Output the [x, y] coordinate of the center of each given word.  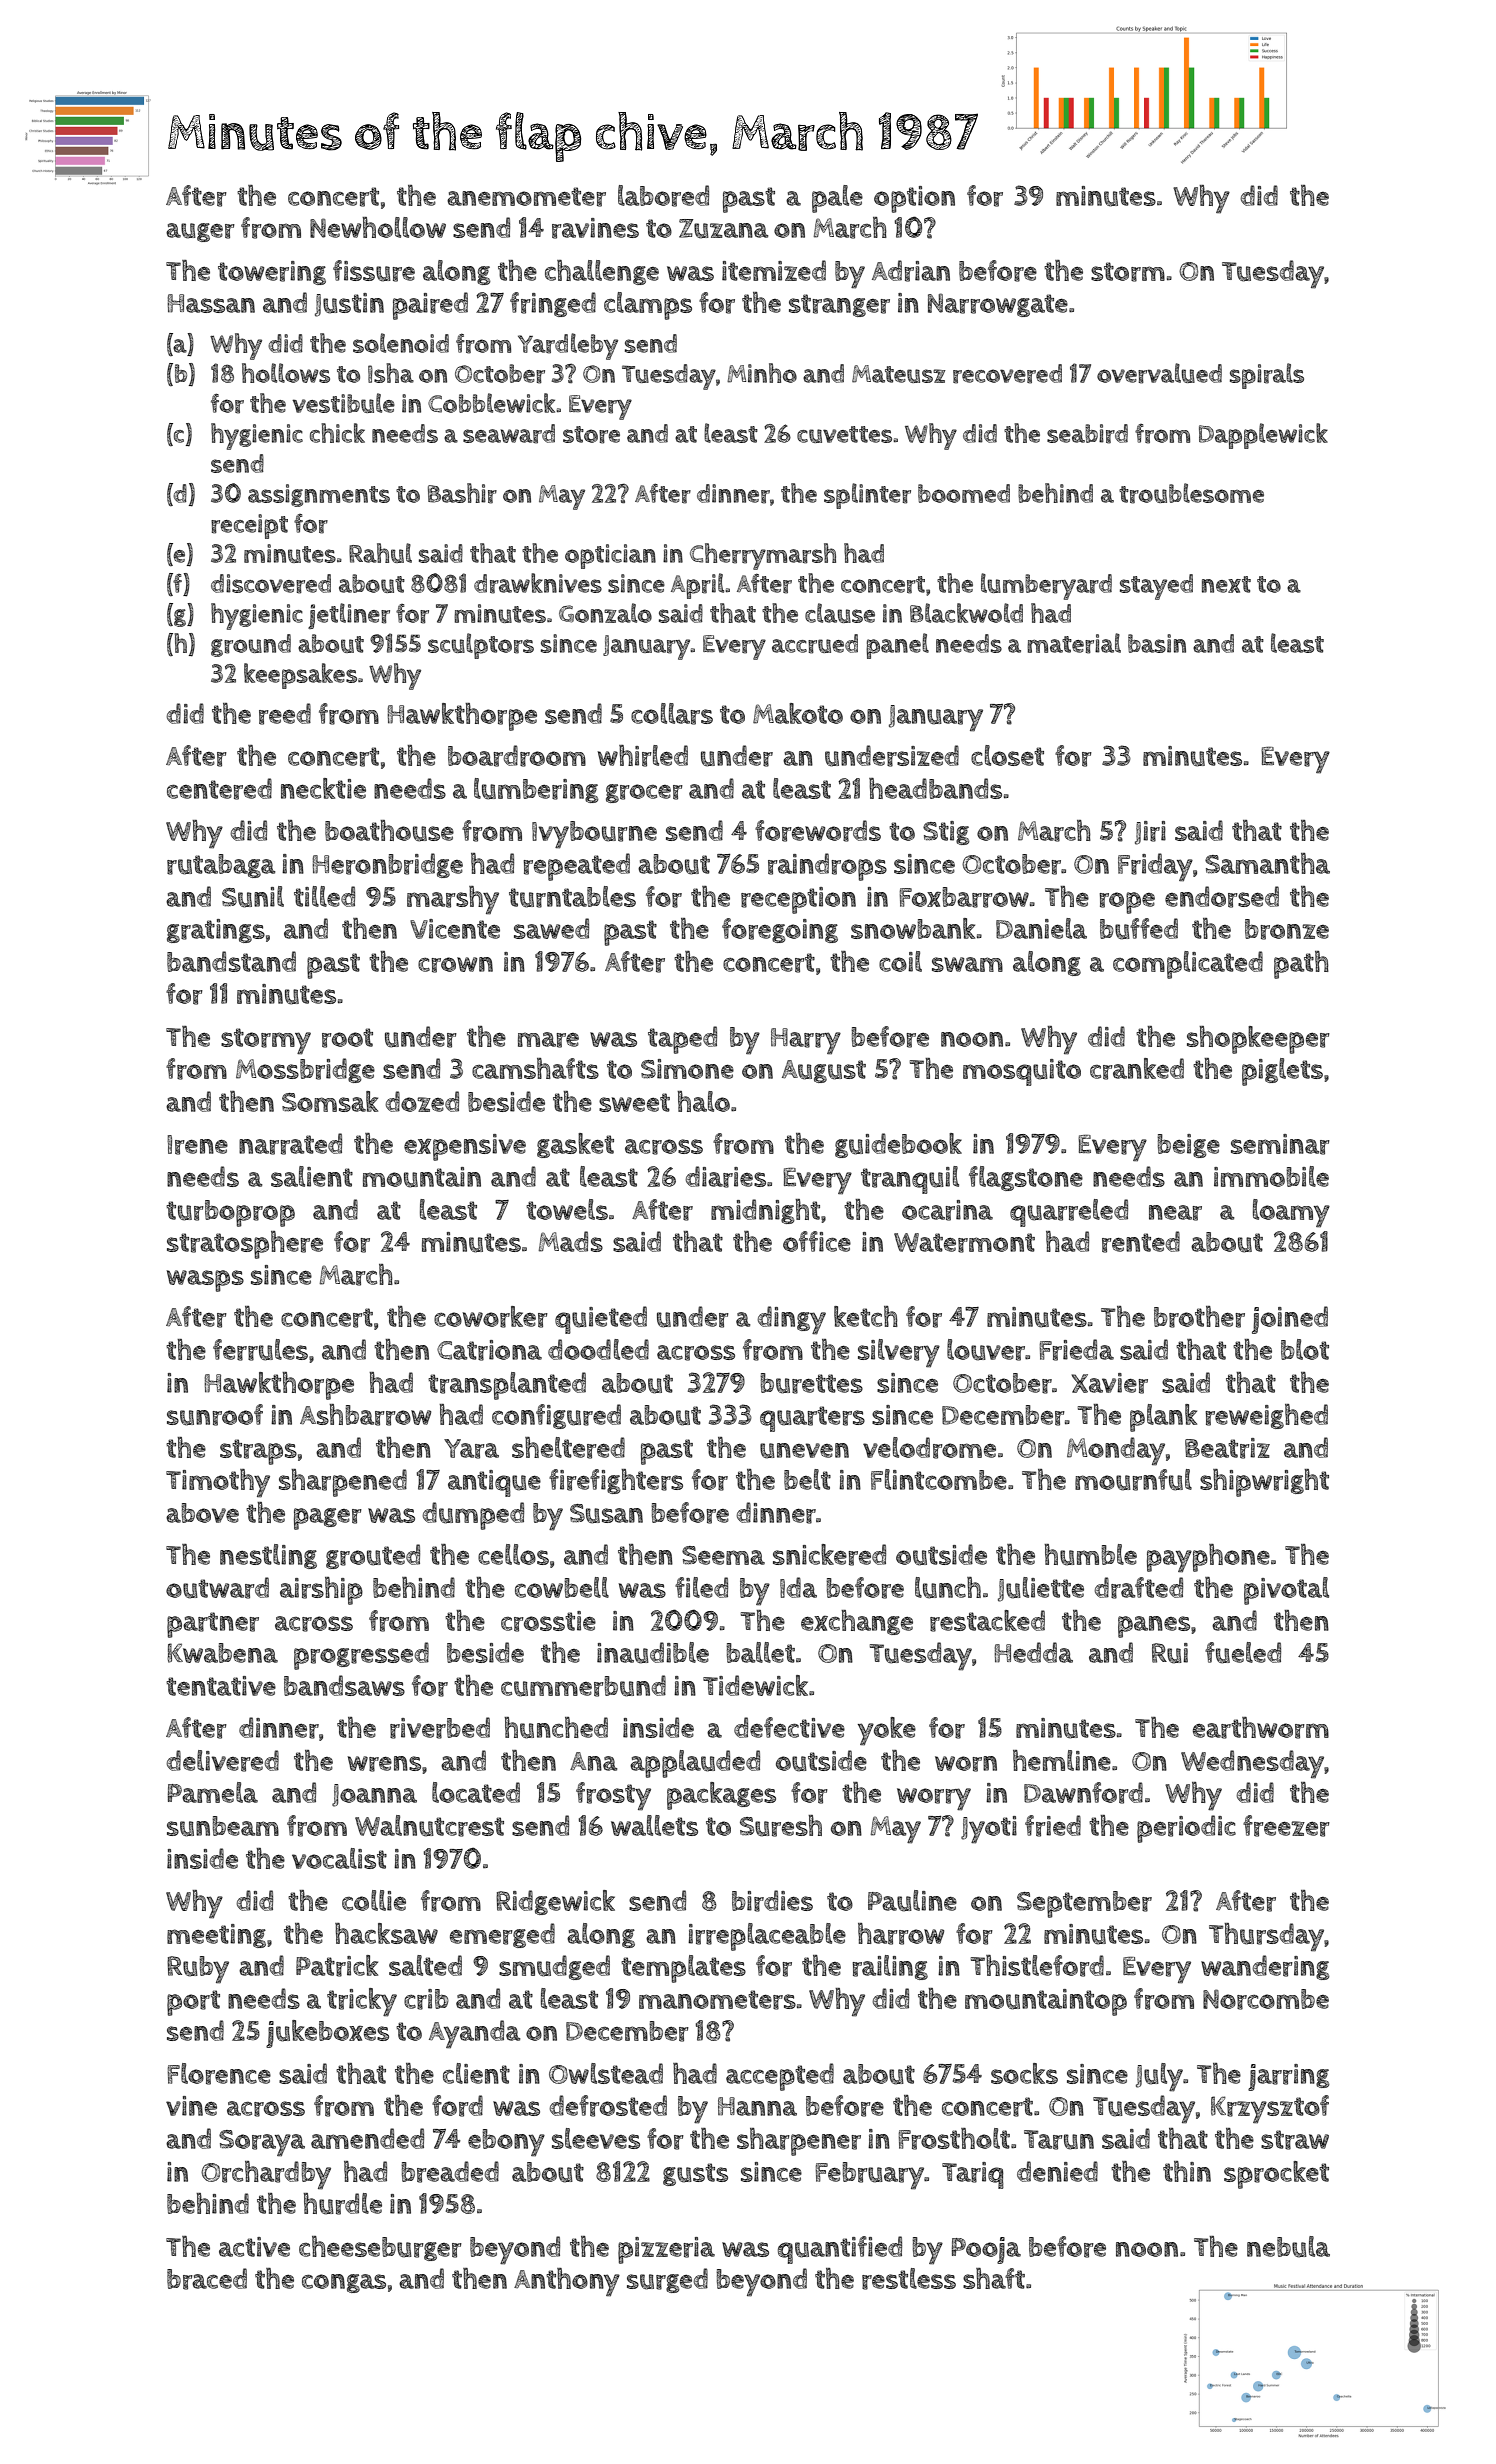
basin [1157, 643]
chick [337, 433]
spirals [1267, 376]
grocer [644, 793]
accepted [780, 2077]
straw [1295, 2140]
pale [837, 199]
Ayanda [475, 2034]
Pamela [213, 1792]
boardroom [517, 756]
